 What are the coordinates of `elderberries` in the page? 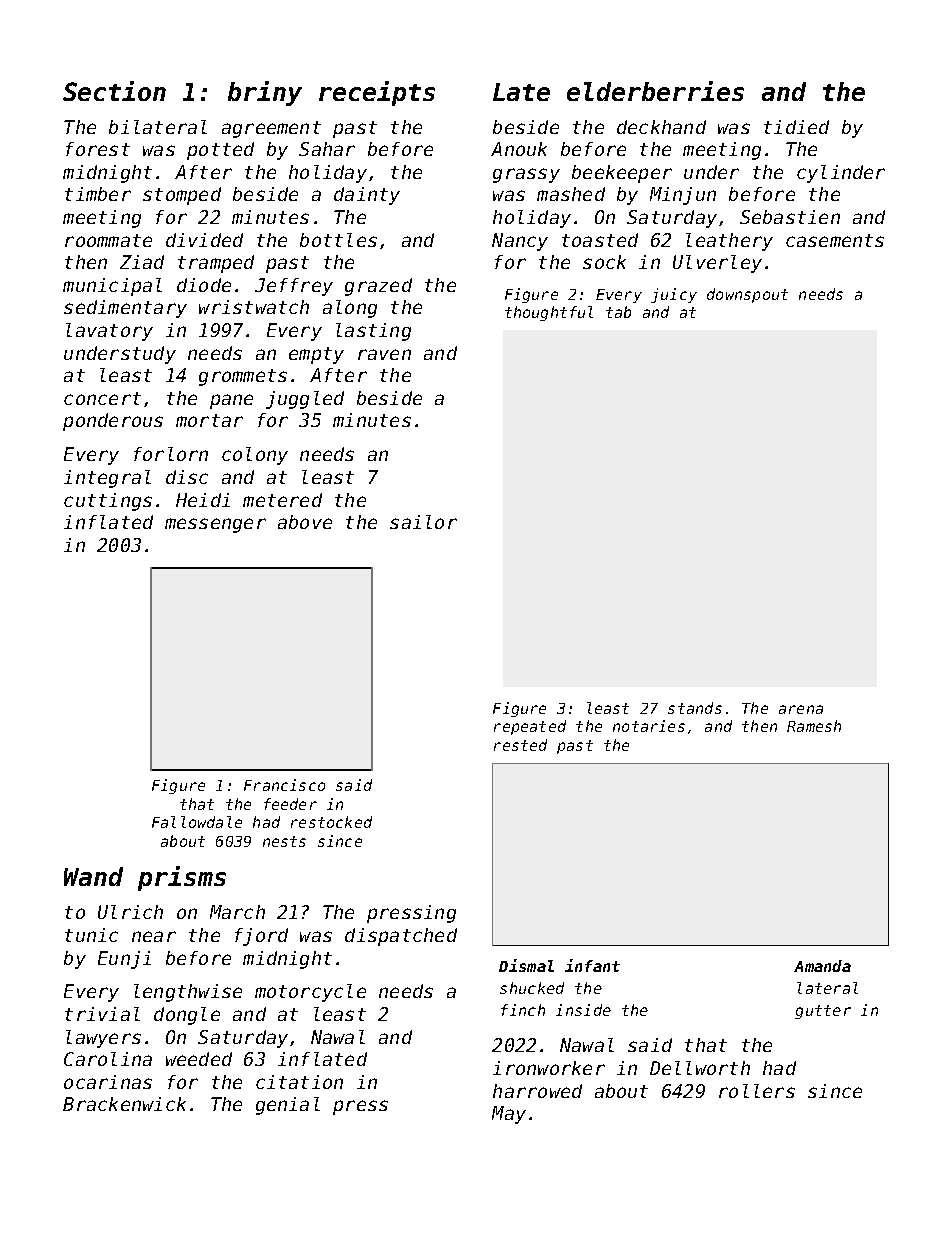 It's located at (655, 91).
